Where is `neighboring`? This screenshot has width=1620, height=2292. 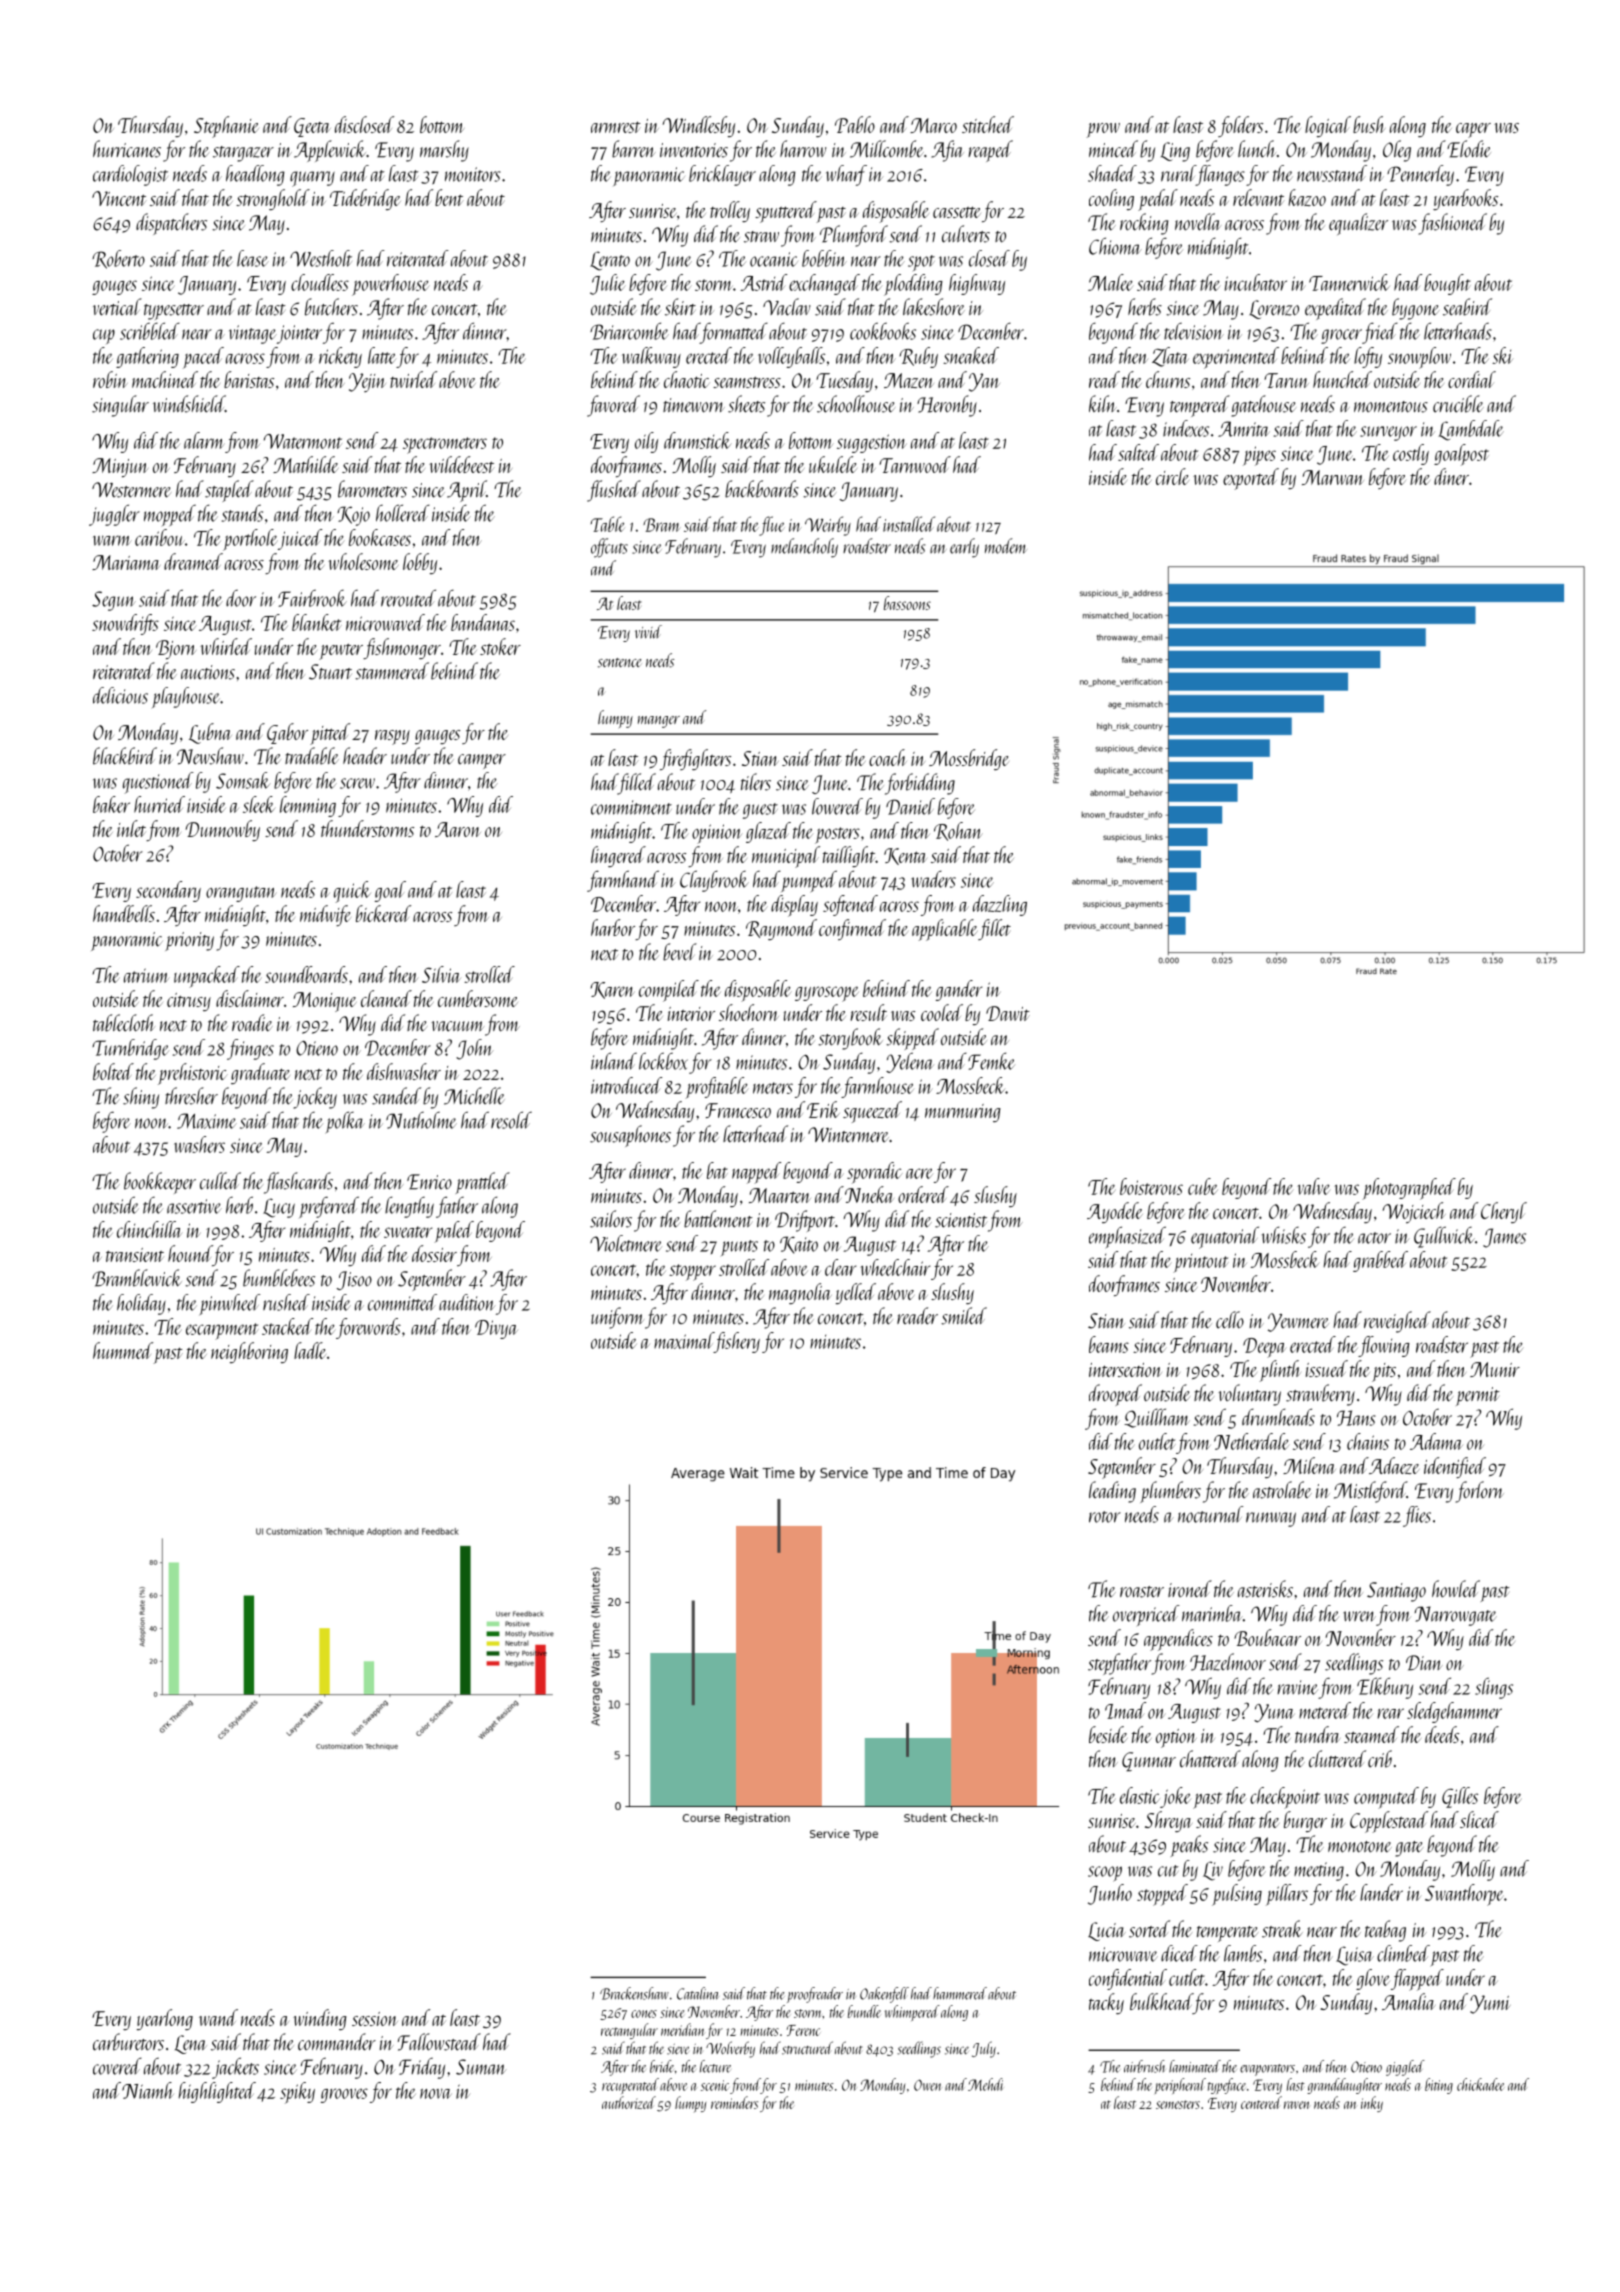 neighboring is located at coordinates (249, 1352).
